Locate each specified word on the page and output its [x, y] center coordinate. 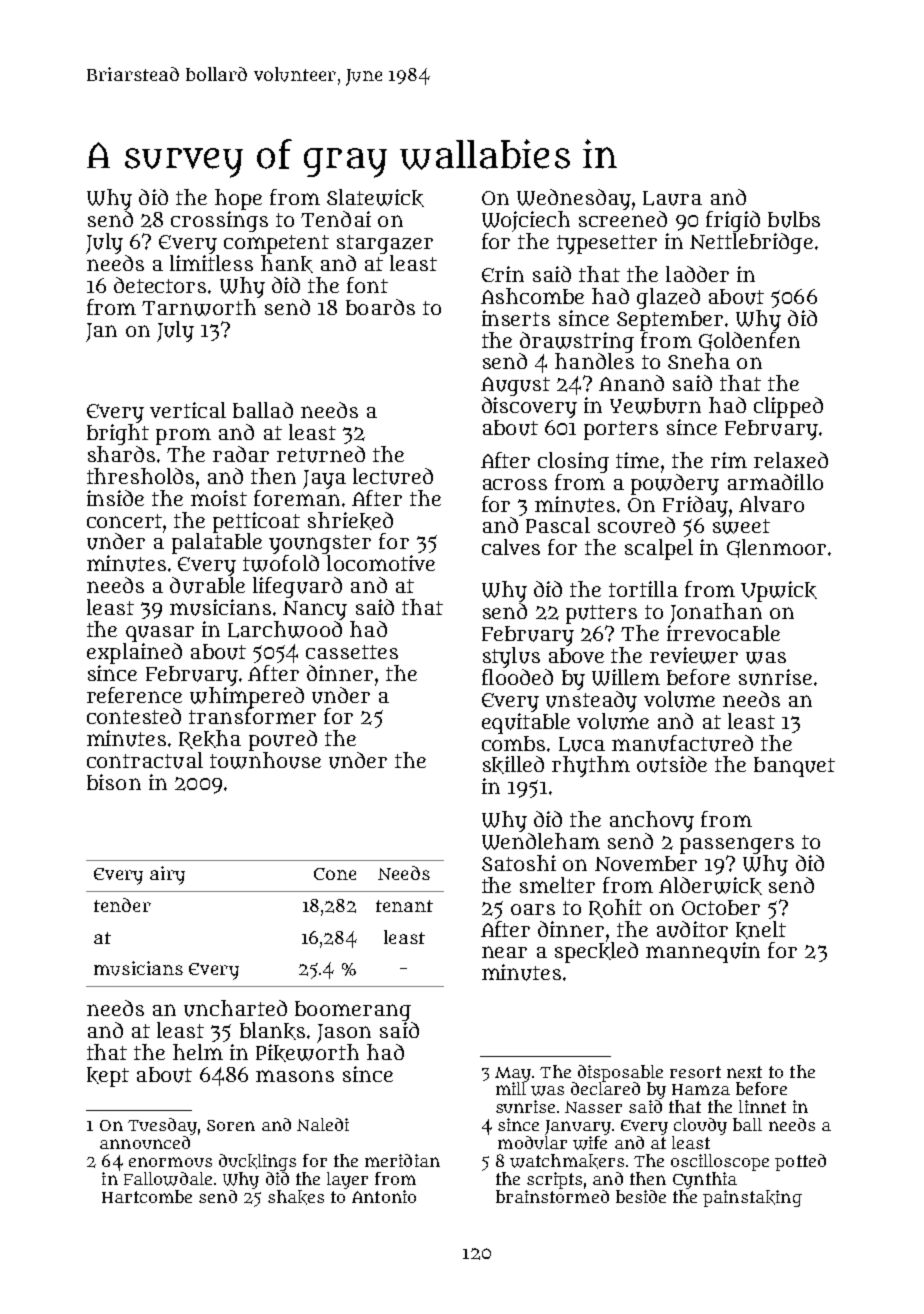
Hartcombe [147, 1196]
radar [241, 454]
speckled [596, 952]
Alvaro [771, 504]
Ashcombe [532, 296]
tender [122, 905]
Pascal [558, 525]
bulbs [794, 219]
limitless [211, 263]
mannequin [703, 952]
